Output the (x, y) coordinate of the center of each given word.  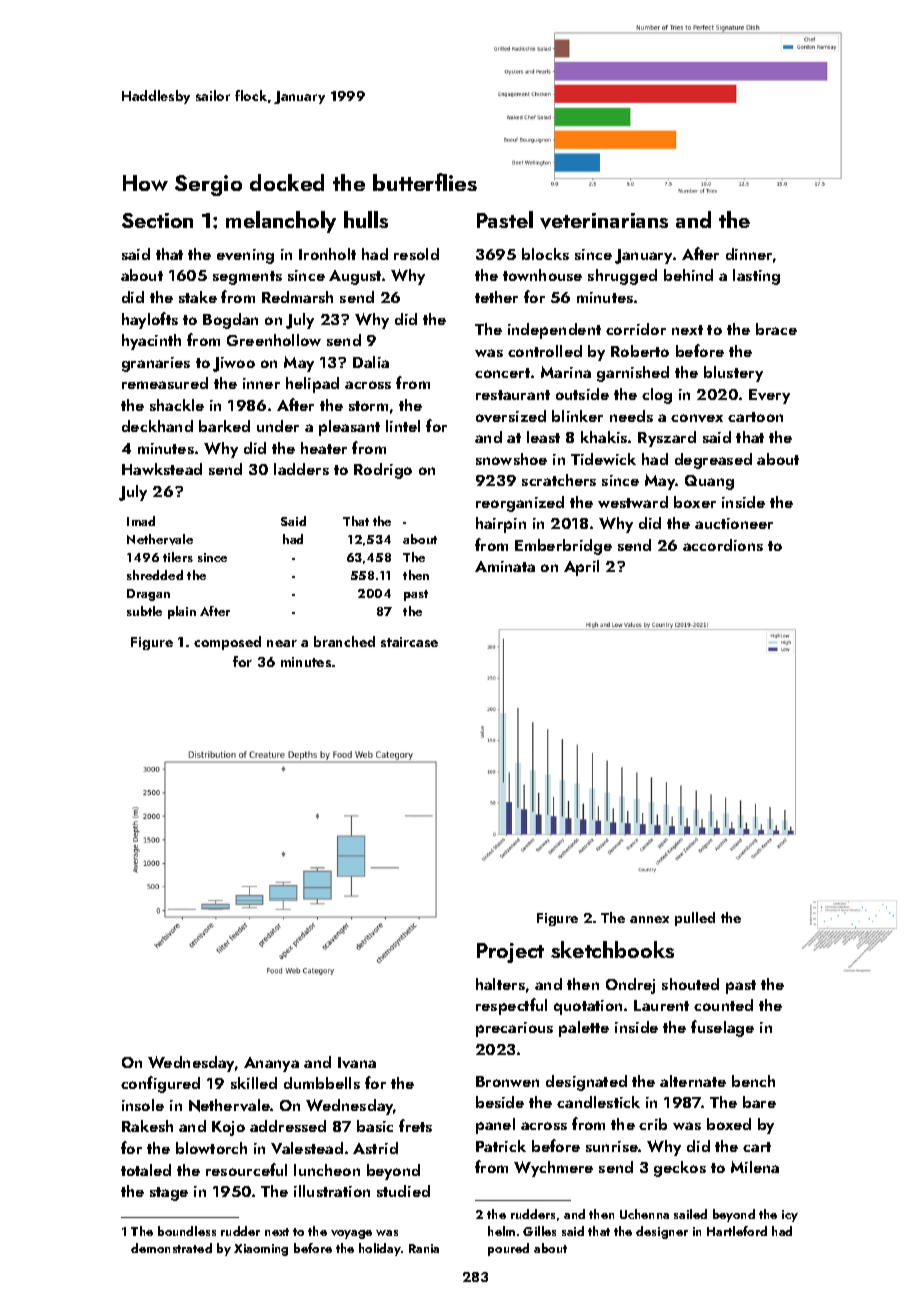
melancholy (281, 222)
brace (776, 329)
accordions (723, 545)
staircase (409, 642)
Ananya (271, 1064)
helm (501, 1231)
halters (500, 984)
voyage (351, 1234)
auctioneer (734, 523)
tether (496, 297)
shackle (177, 405)
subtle (144, 611)
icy (790, 1216)
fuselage (722, 1028)
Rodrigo (383, 471)
